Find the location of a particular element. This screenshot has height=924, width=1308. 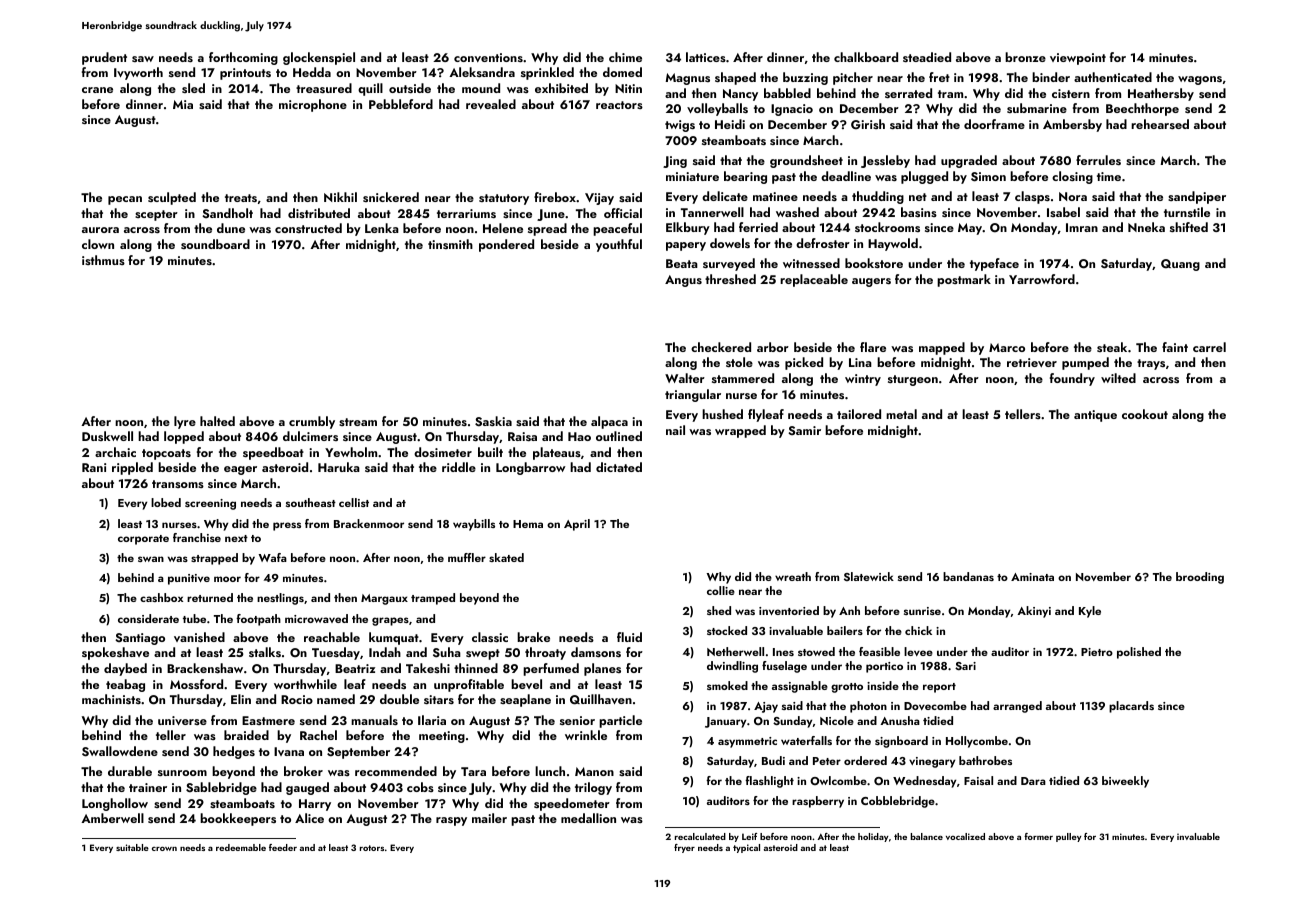

feeder is located at coordinates (283, 847).
